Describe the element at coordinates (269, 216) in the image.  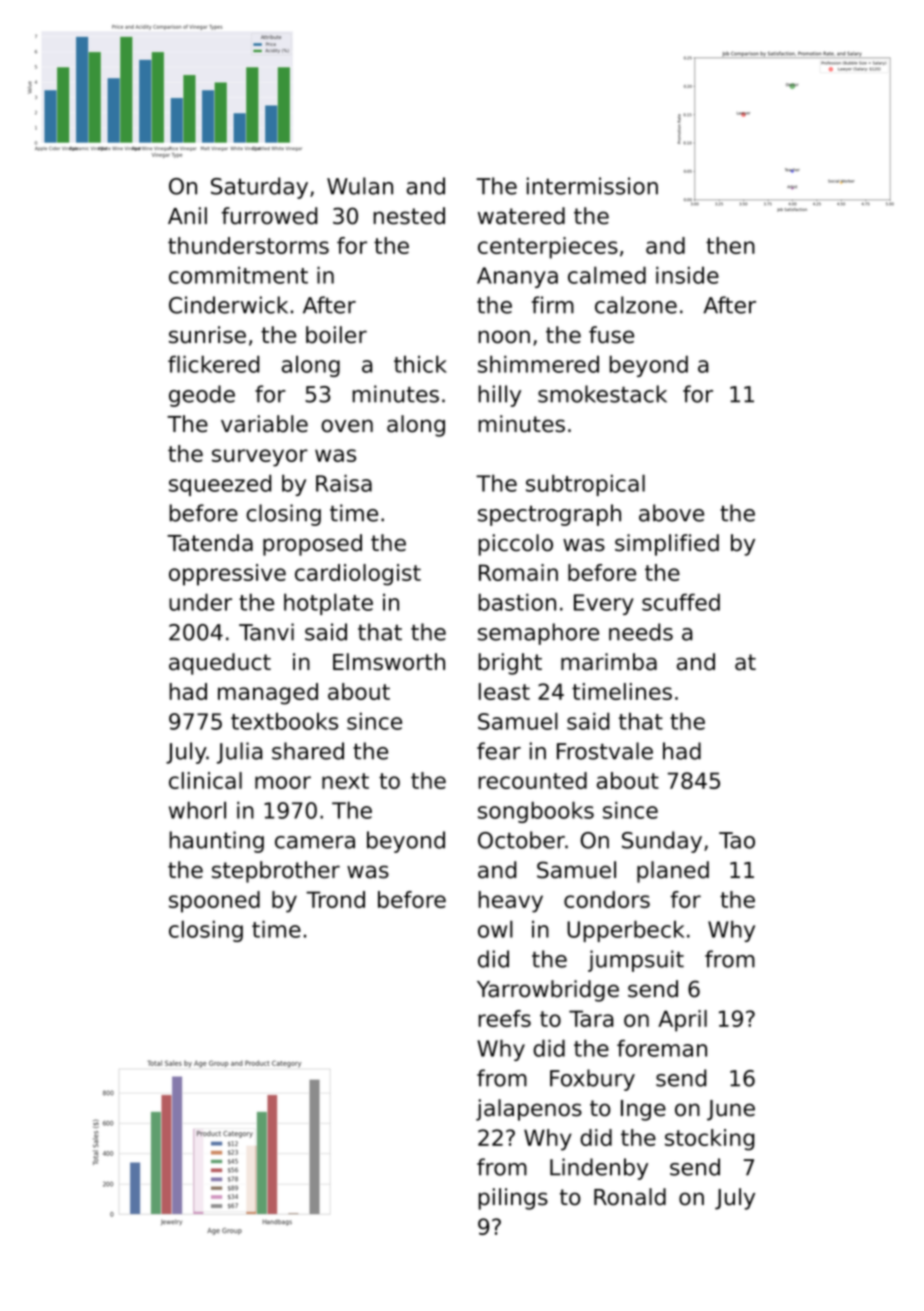
I see `furrowed` at that location.
